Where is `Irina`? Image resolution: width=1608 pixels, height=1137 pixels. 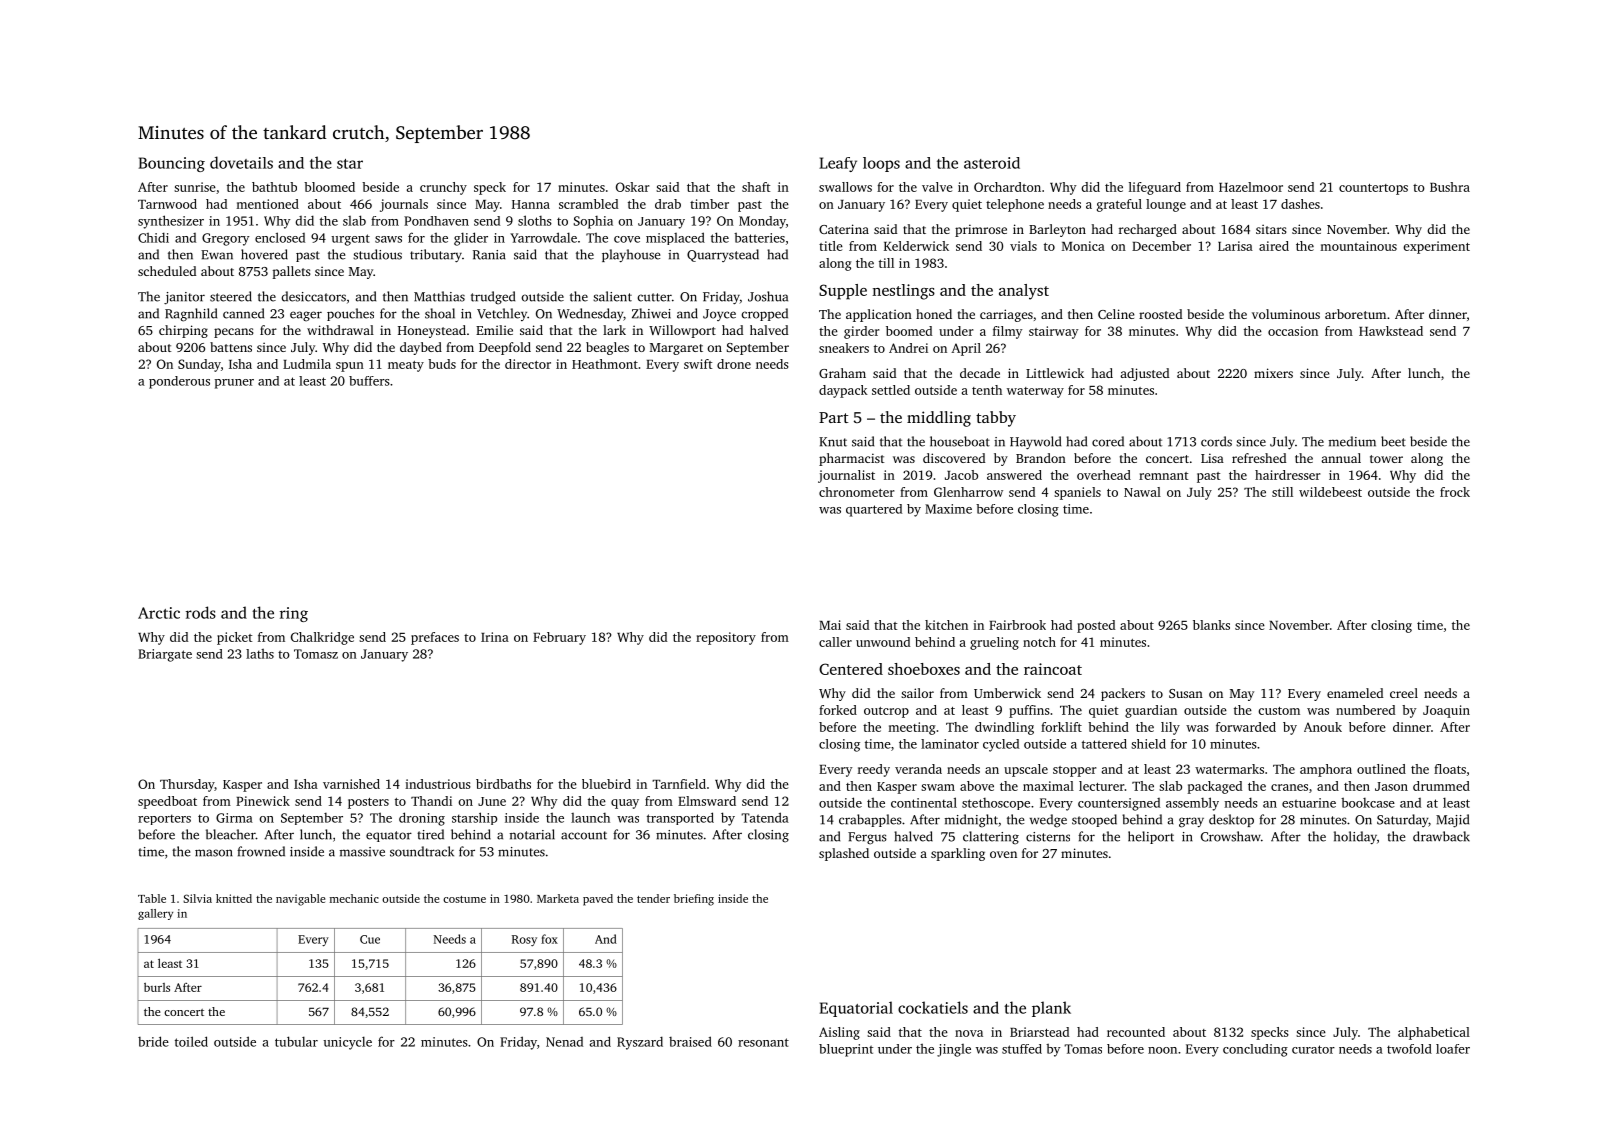
Irina is located at coordinates (495, 637).
